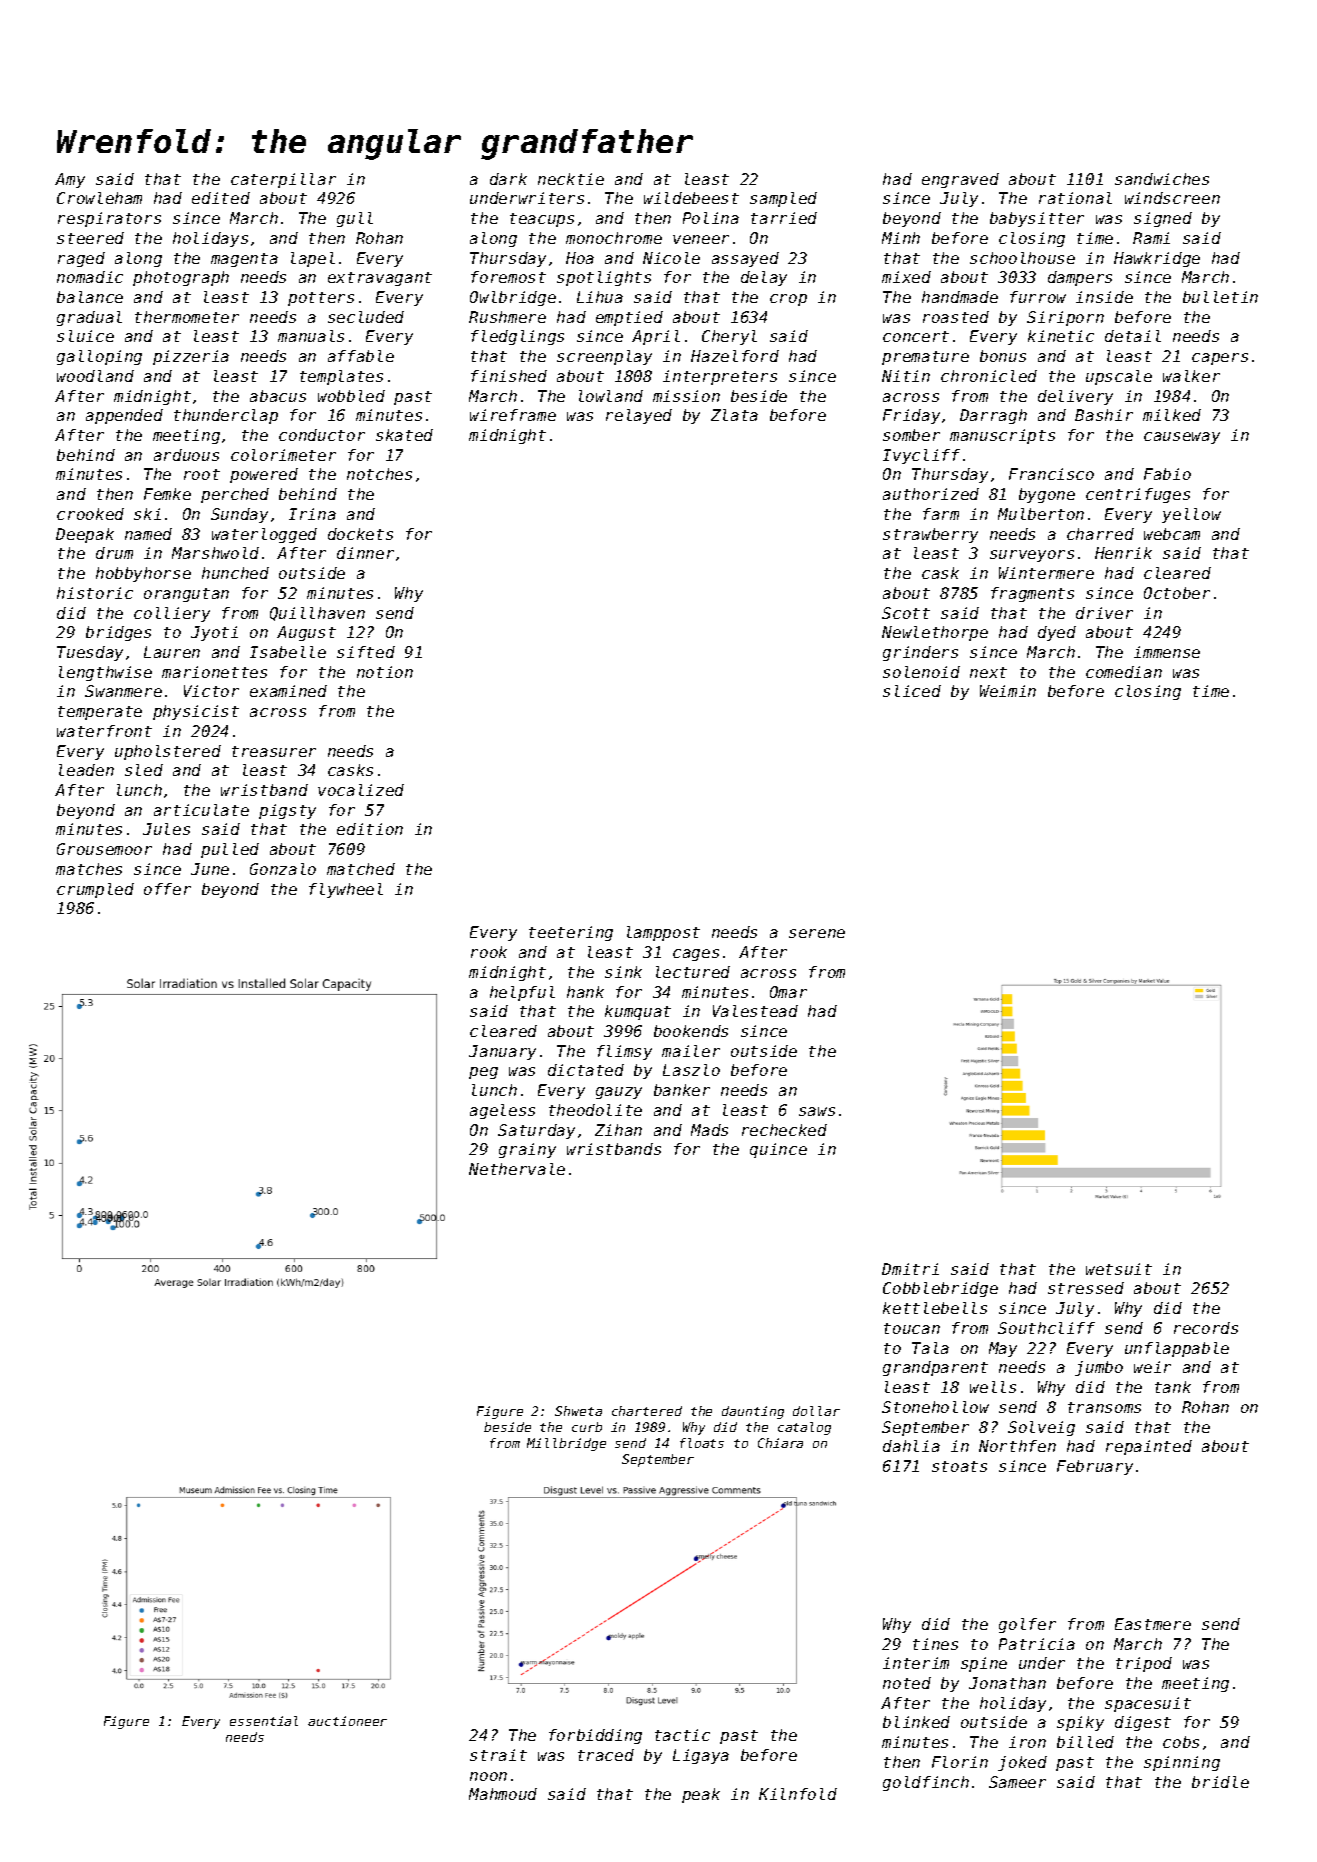 This image has width=1317, height=1862. What do you see at coordinates (70, 180) in the image?
I see `Amy` at bounding box center [70, 180].
